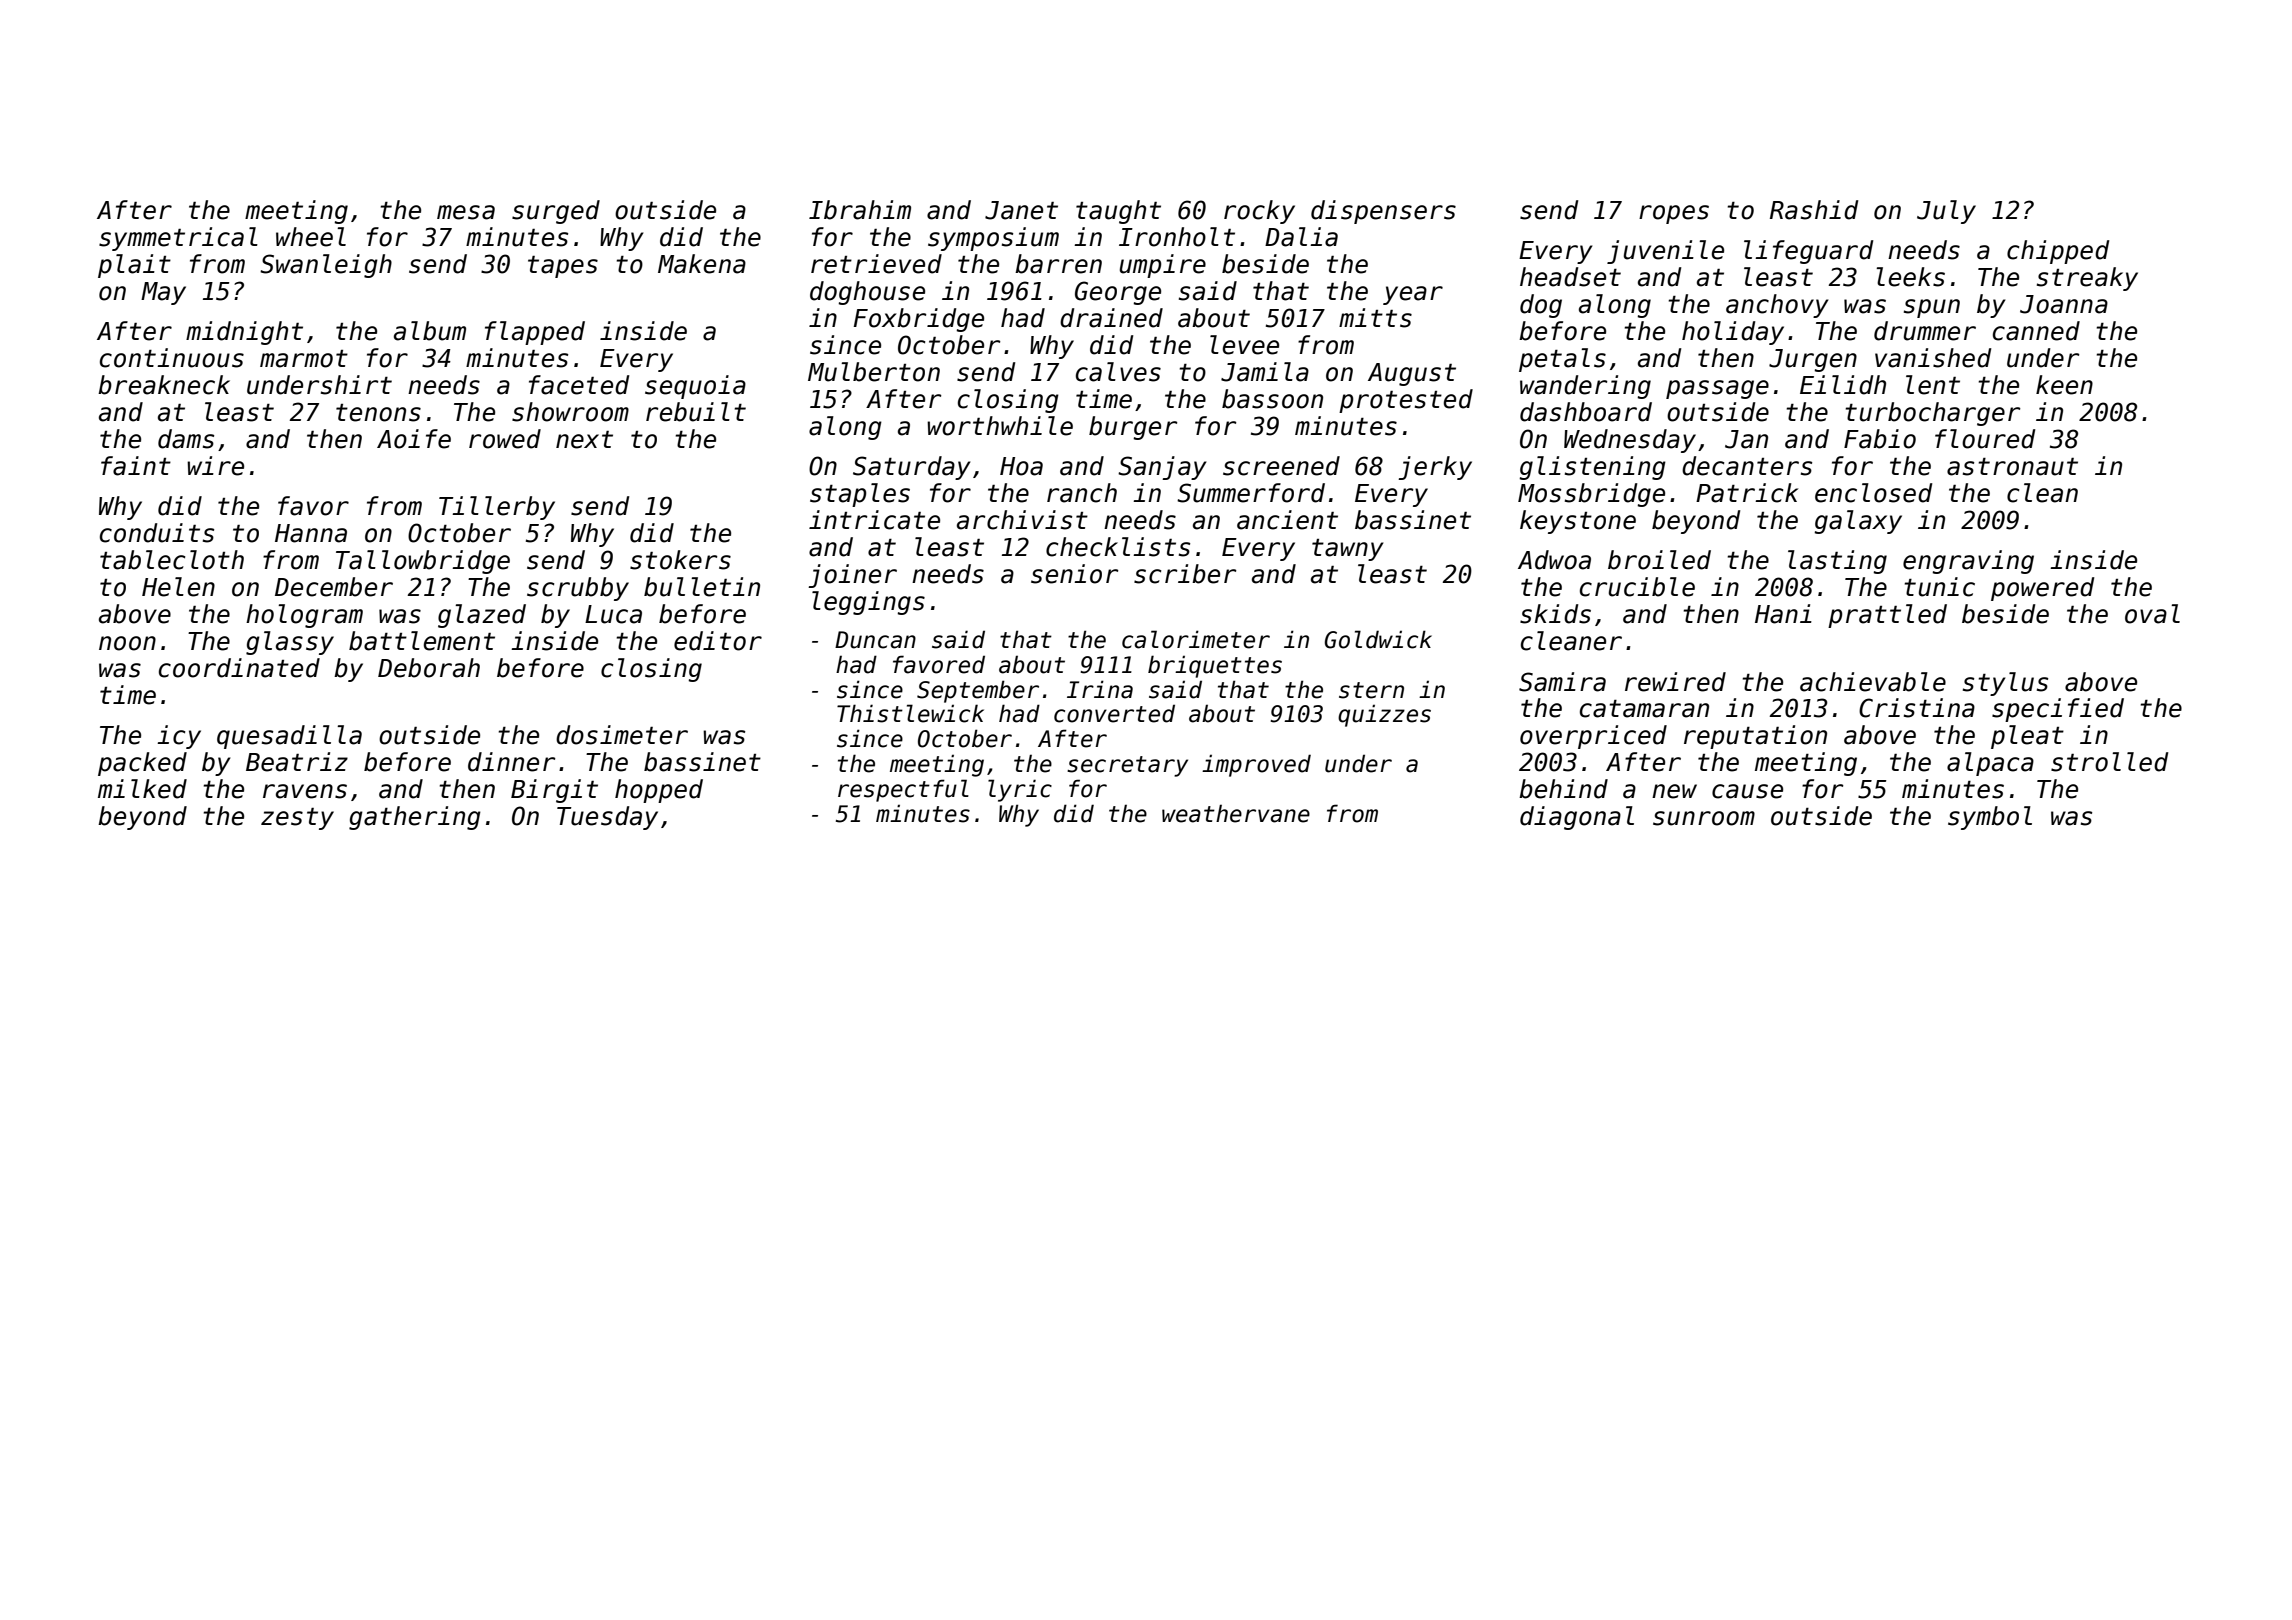 The image size is (2292, 1620). Describe the element at coordinates (659, 791) in the screenshot. I see `hopped` at that location.
